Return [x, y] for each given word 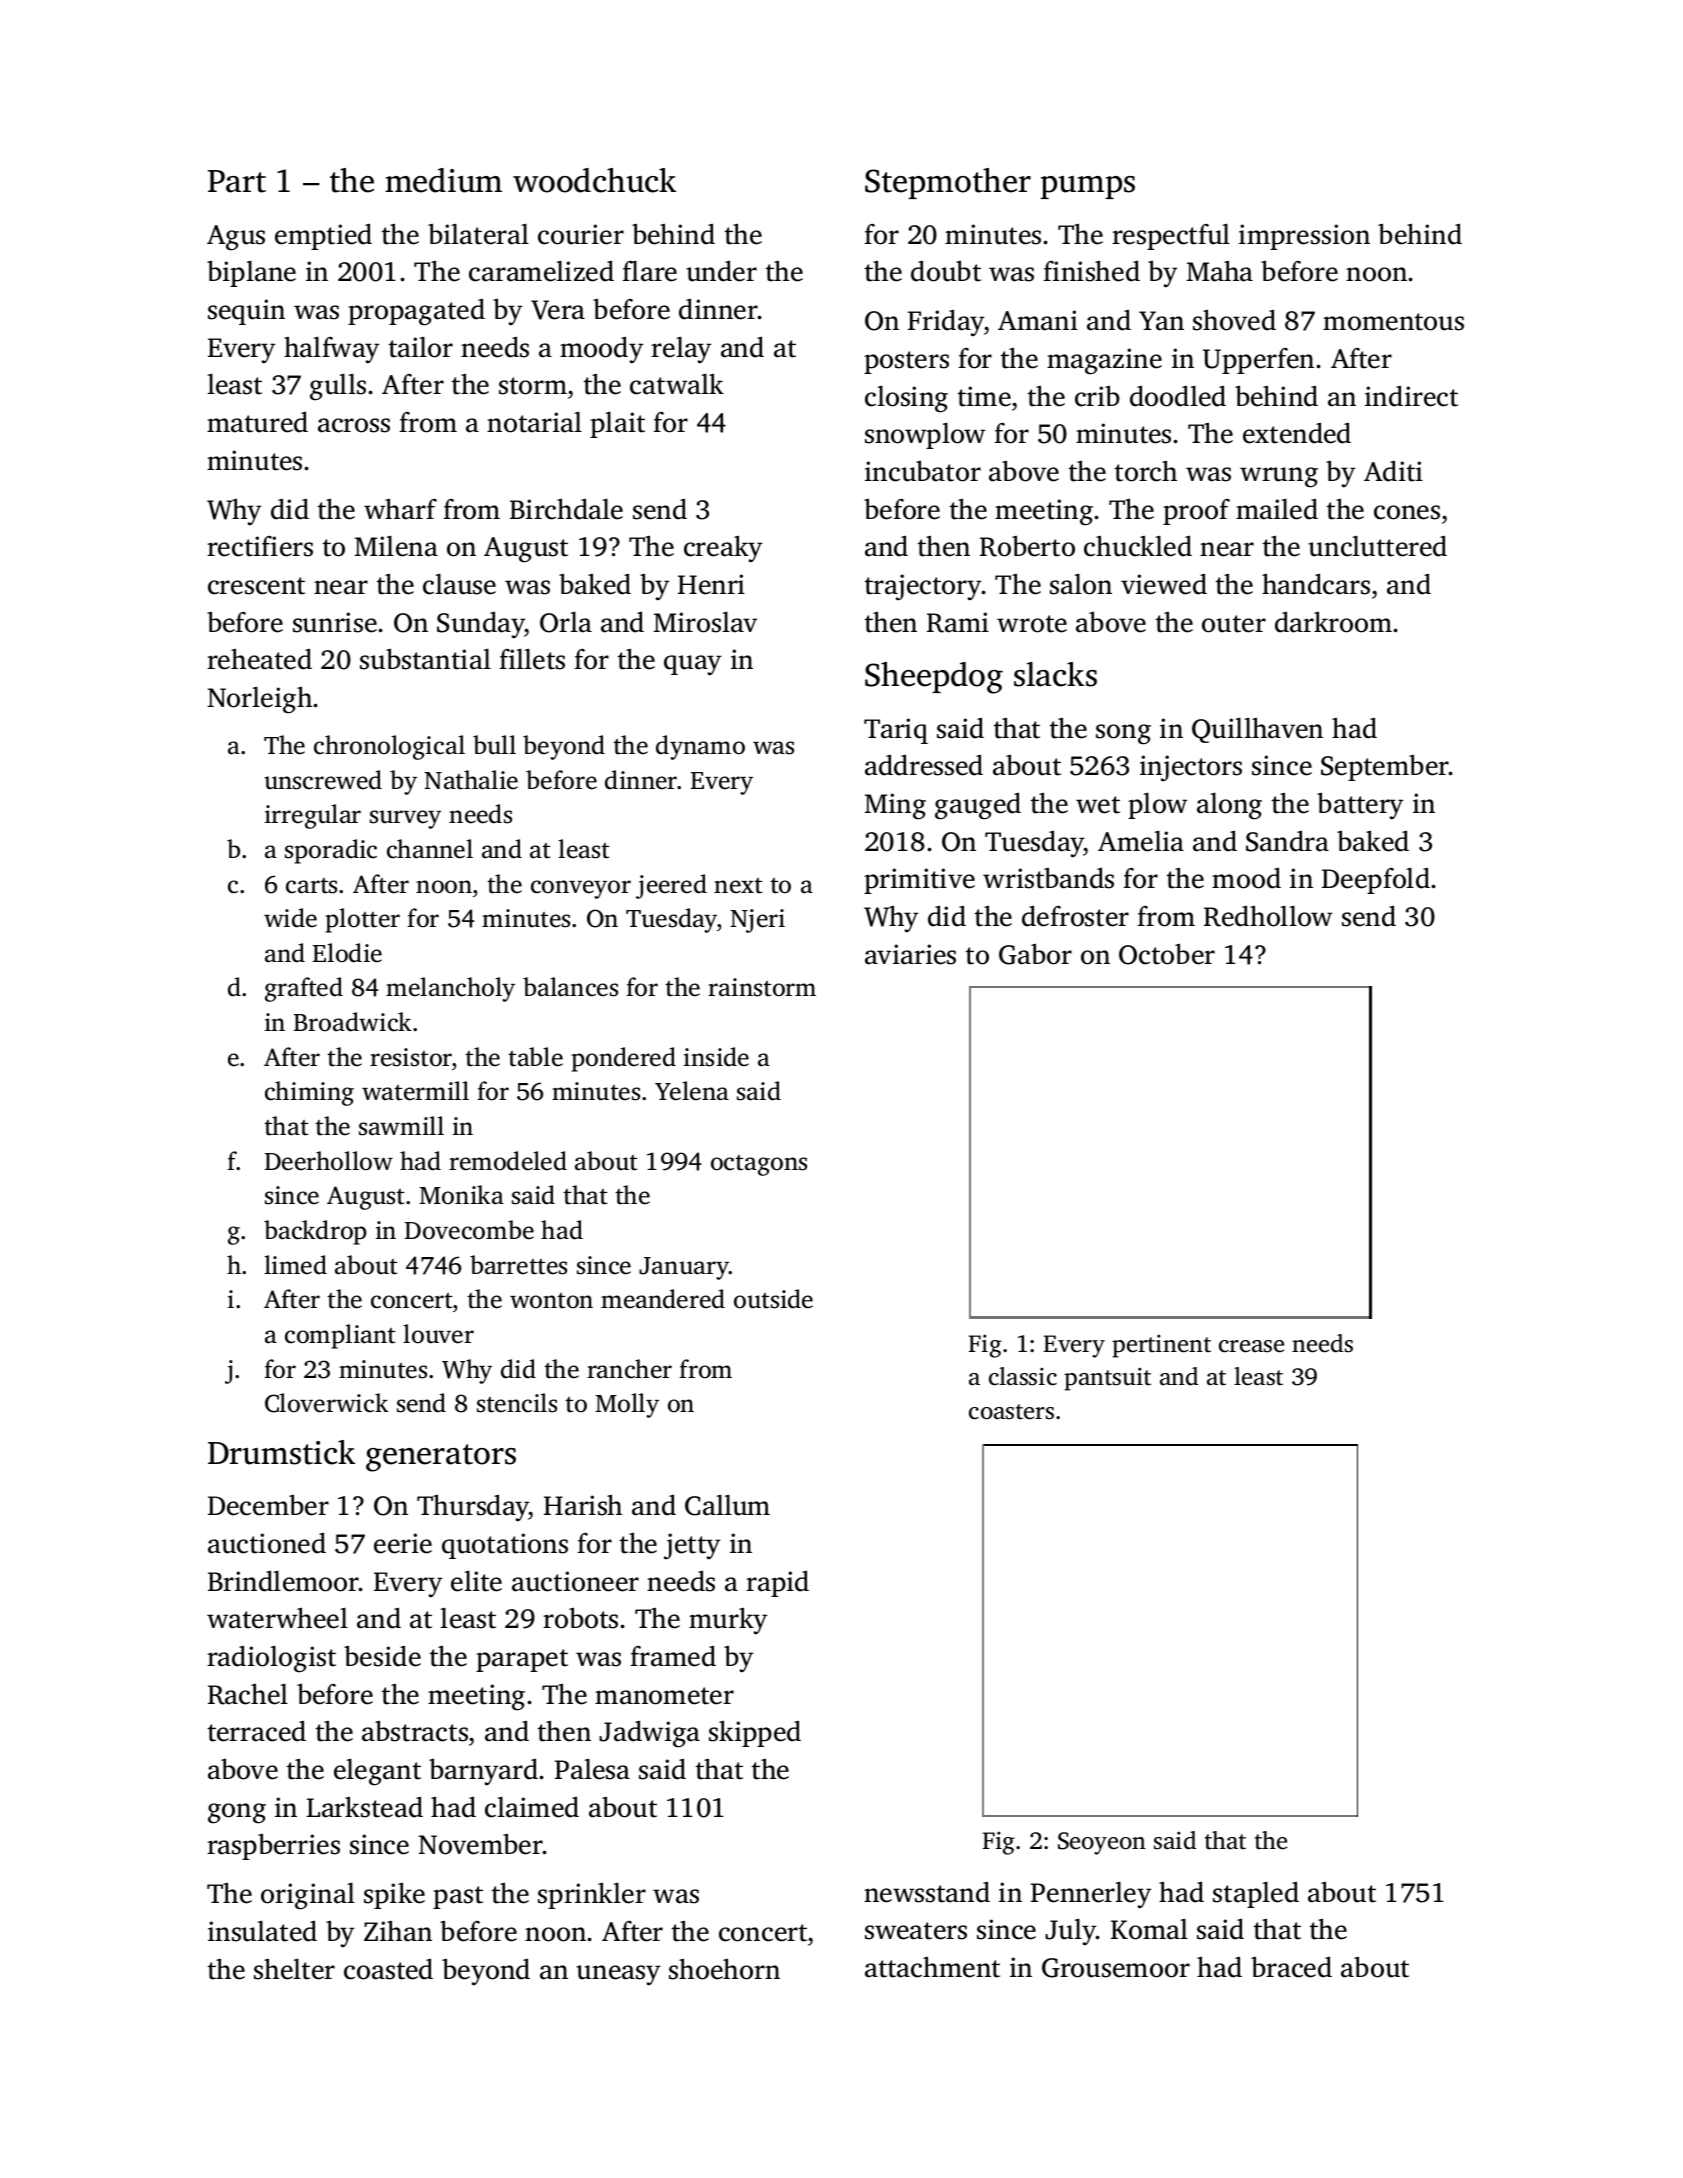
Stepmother [948, 183]
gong [237, 1813]
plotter [362, 920]
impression [1304, 237]
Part [237, 181]
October [1167, 954]
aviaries [910, 954]
